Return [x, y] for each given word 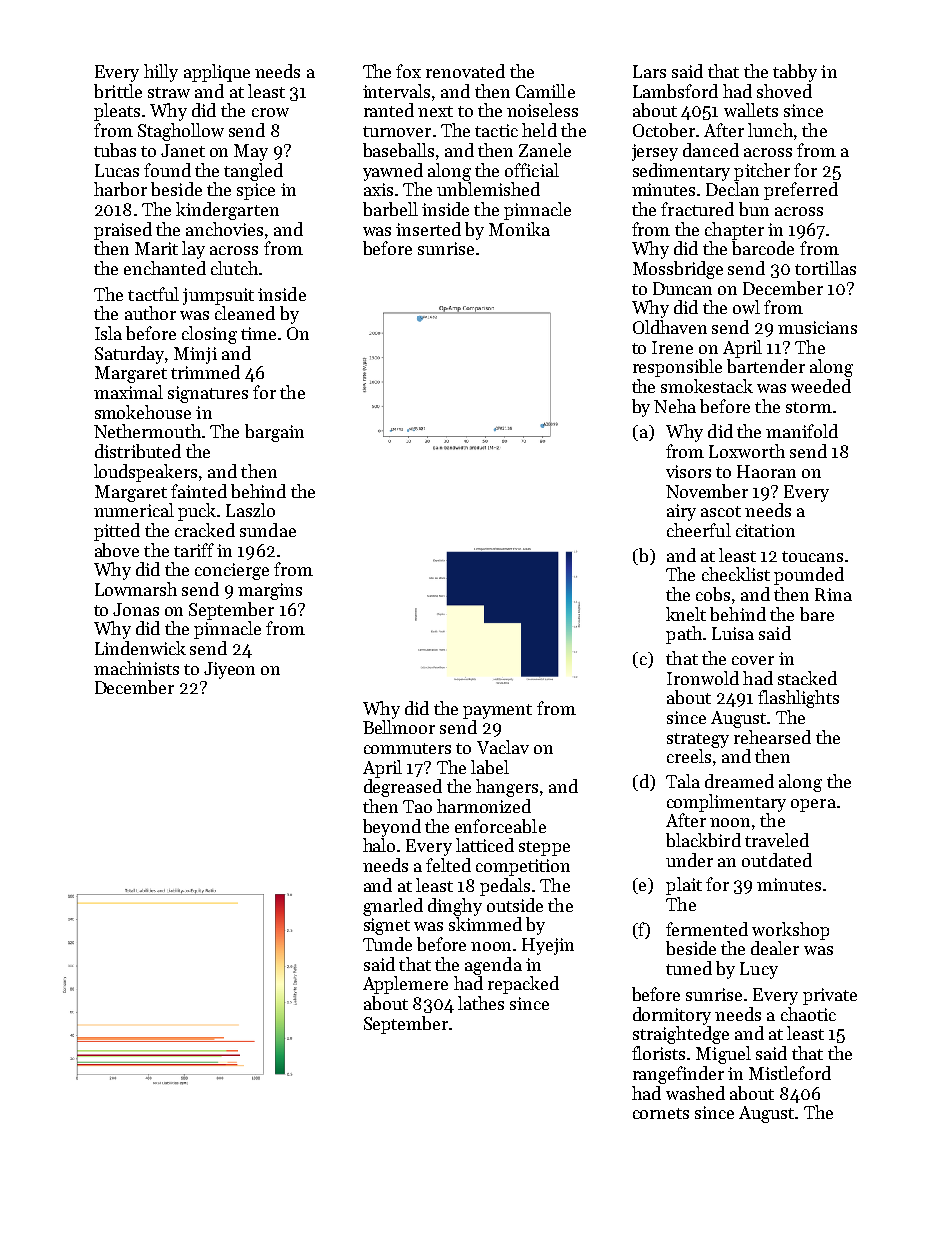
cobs [713, 594]
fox [408, 71]
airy [681, 512]
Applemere [405, 985]
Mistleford [790, 1073]
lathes [481, 1003]
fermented [707, 929]
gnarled [393, 907]
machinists [136, 668]
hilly [161, 73]
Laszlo [250, 510]
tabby [795, 73]
